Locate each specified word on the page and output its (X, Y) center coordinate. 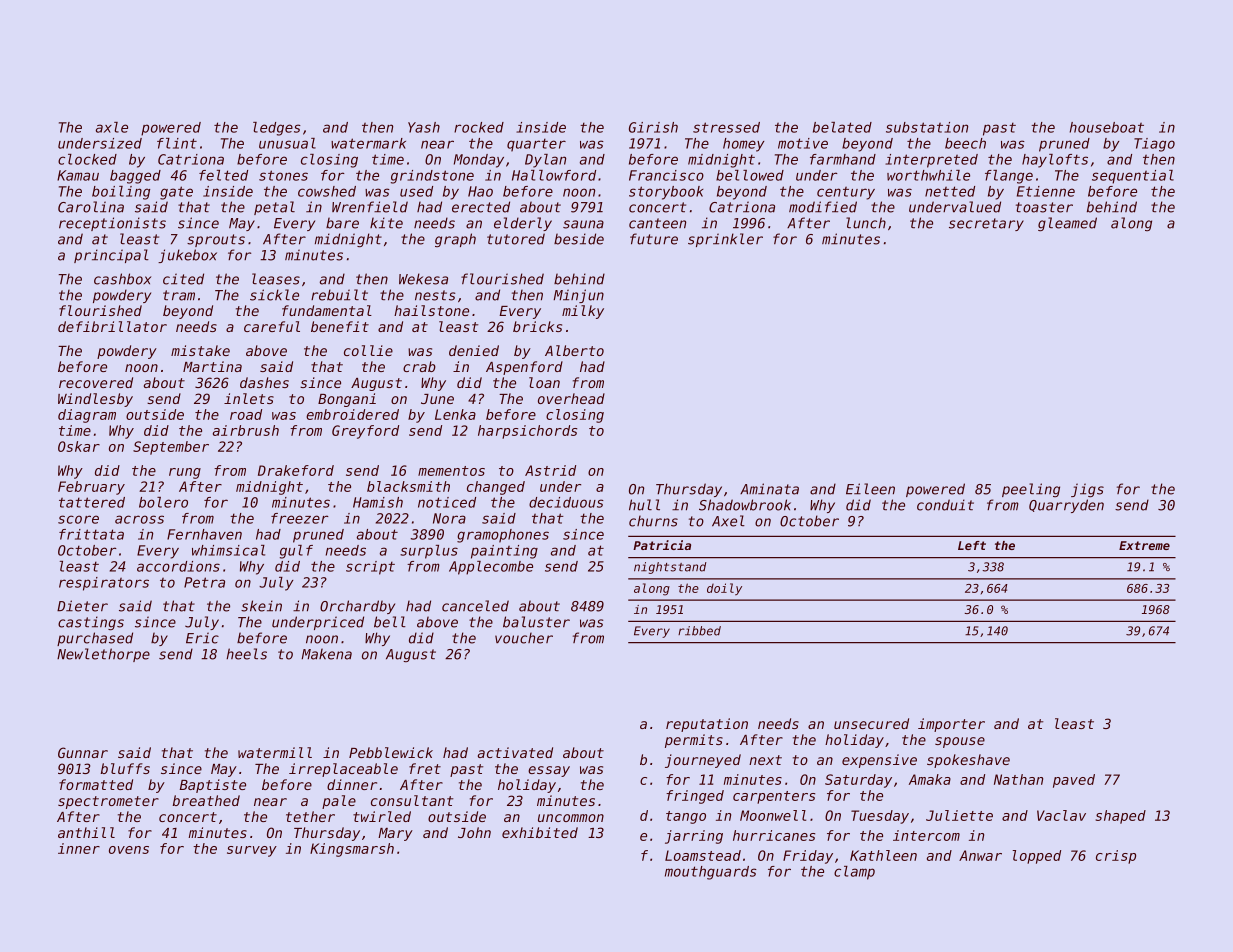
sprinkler (725, 240)
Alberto (574, 350)
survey (252, 851)
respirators (104, 584)
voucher (524, 638)
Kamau (78, 175)
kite (386, 223)
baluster (536, 622)
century (846, 193)
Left (972, 545)
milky (583, 312)
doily (724, 589)
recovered (96, 382)
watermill (275, 752)
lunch (866, 223)
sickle (274, 295)
